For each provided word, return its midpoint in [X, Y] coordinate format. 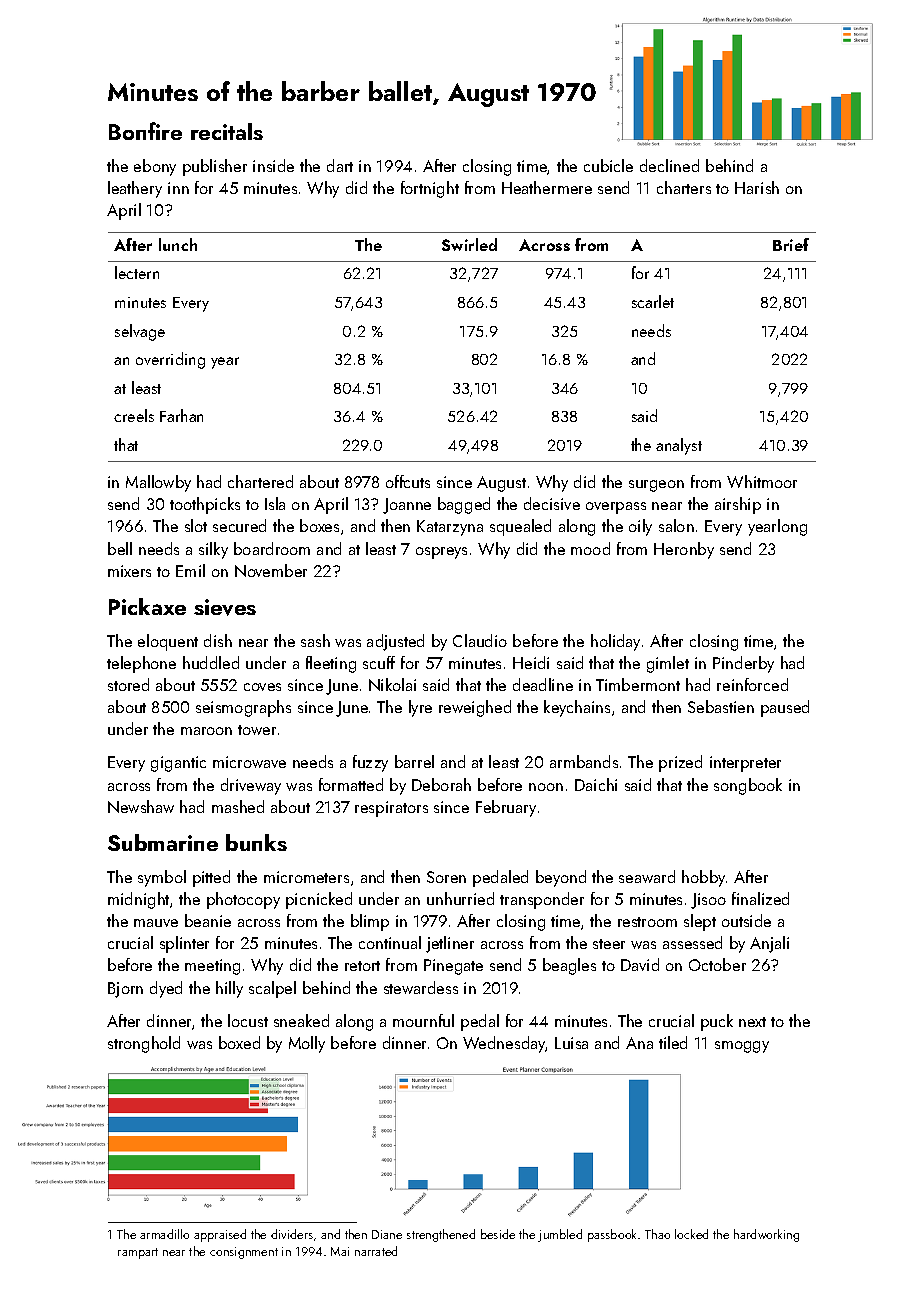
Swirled [469, 244]
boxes [319, 525]
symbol [162, 878]
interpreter [745, 764]
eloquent [168, 642]
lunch [178, 244]
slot [196, 525]
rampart [138, 1253]
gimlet [668, 664]
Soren [446, 877]
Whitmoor [762, 481]
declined [669, 165]
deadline [543, 684]
